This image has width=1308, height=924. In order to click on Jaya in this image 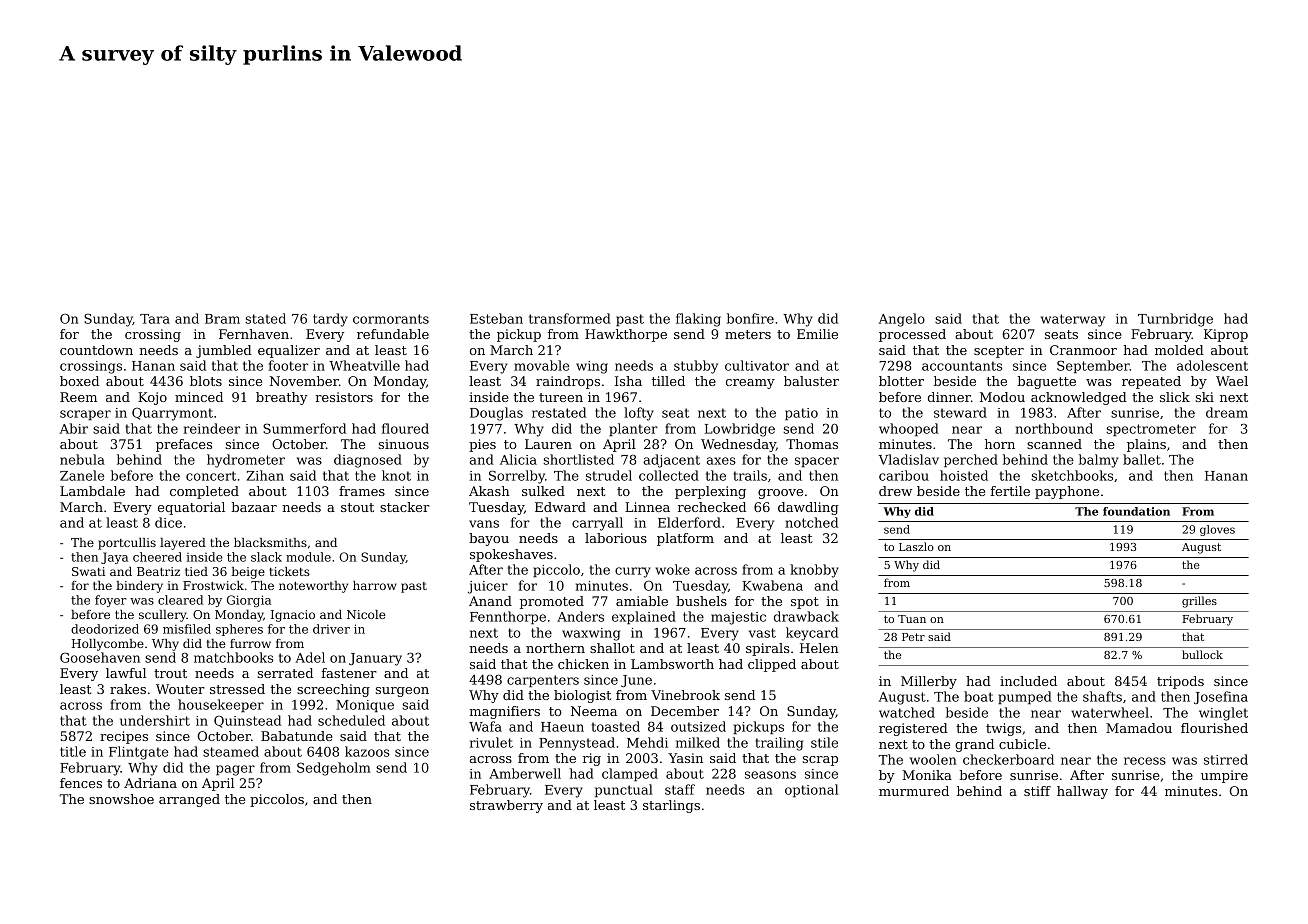, I will do `click(114, 558)`.
